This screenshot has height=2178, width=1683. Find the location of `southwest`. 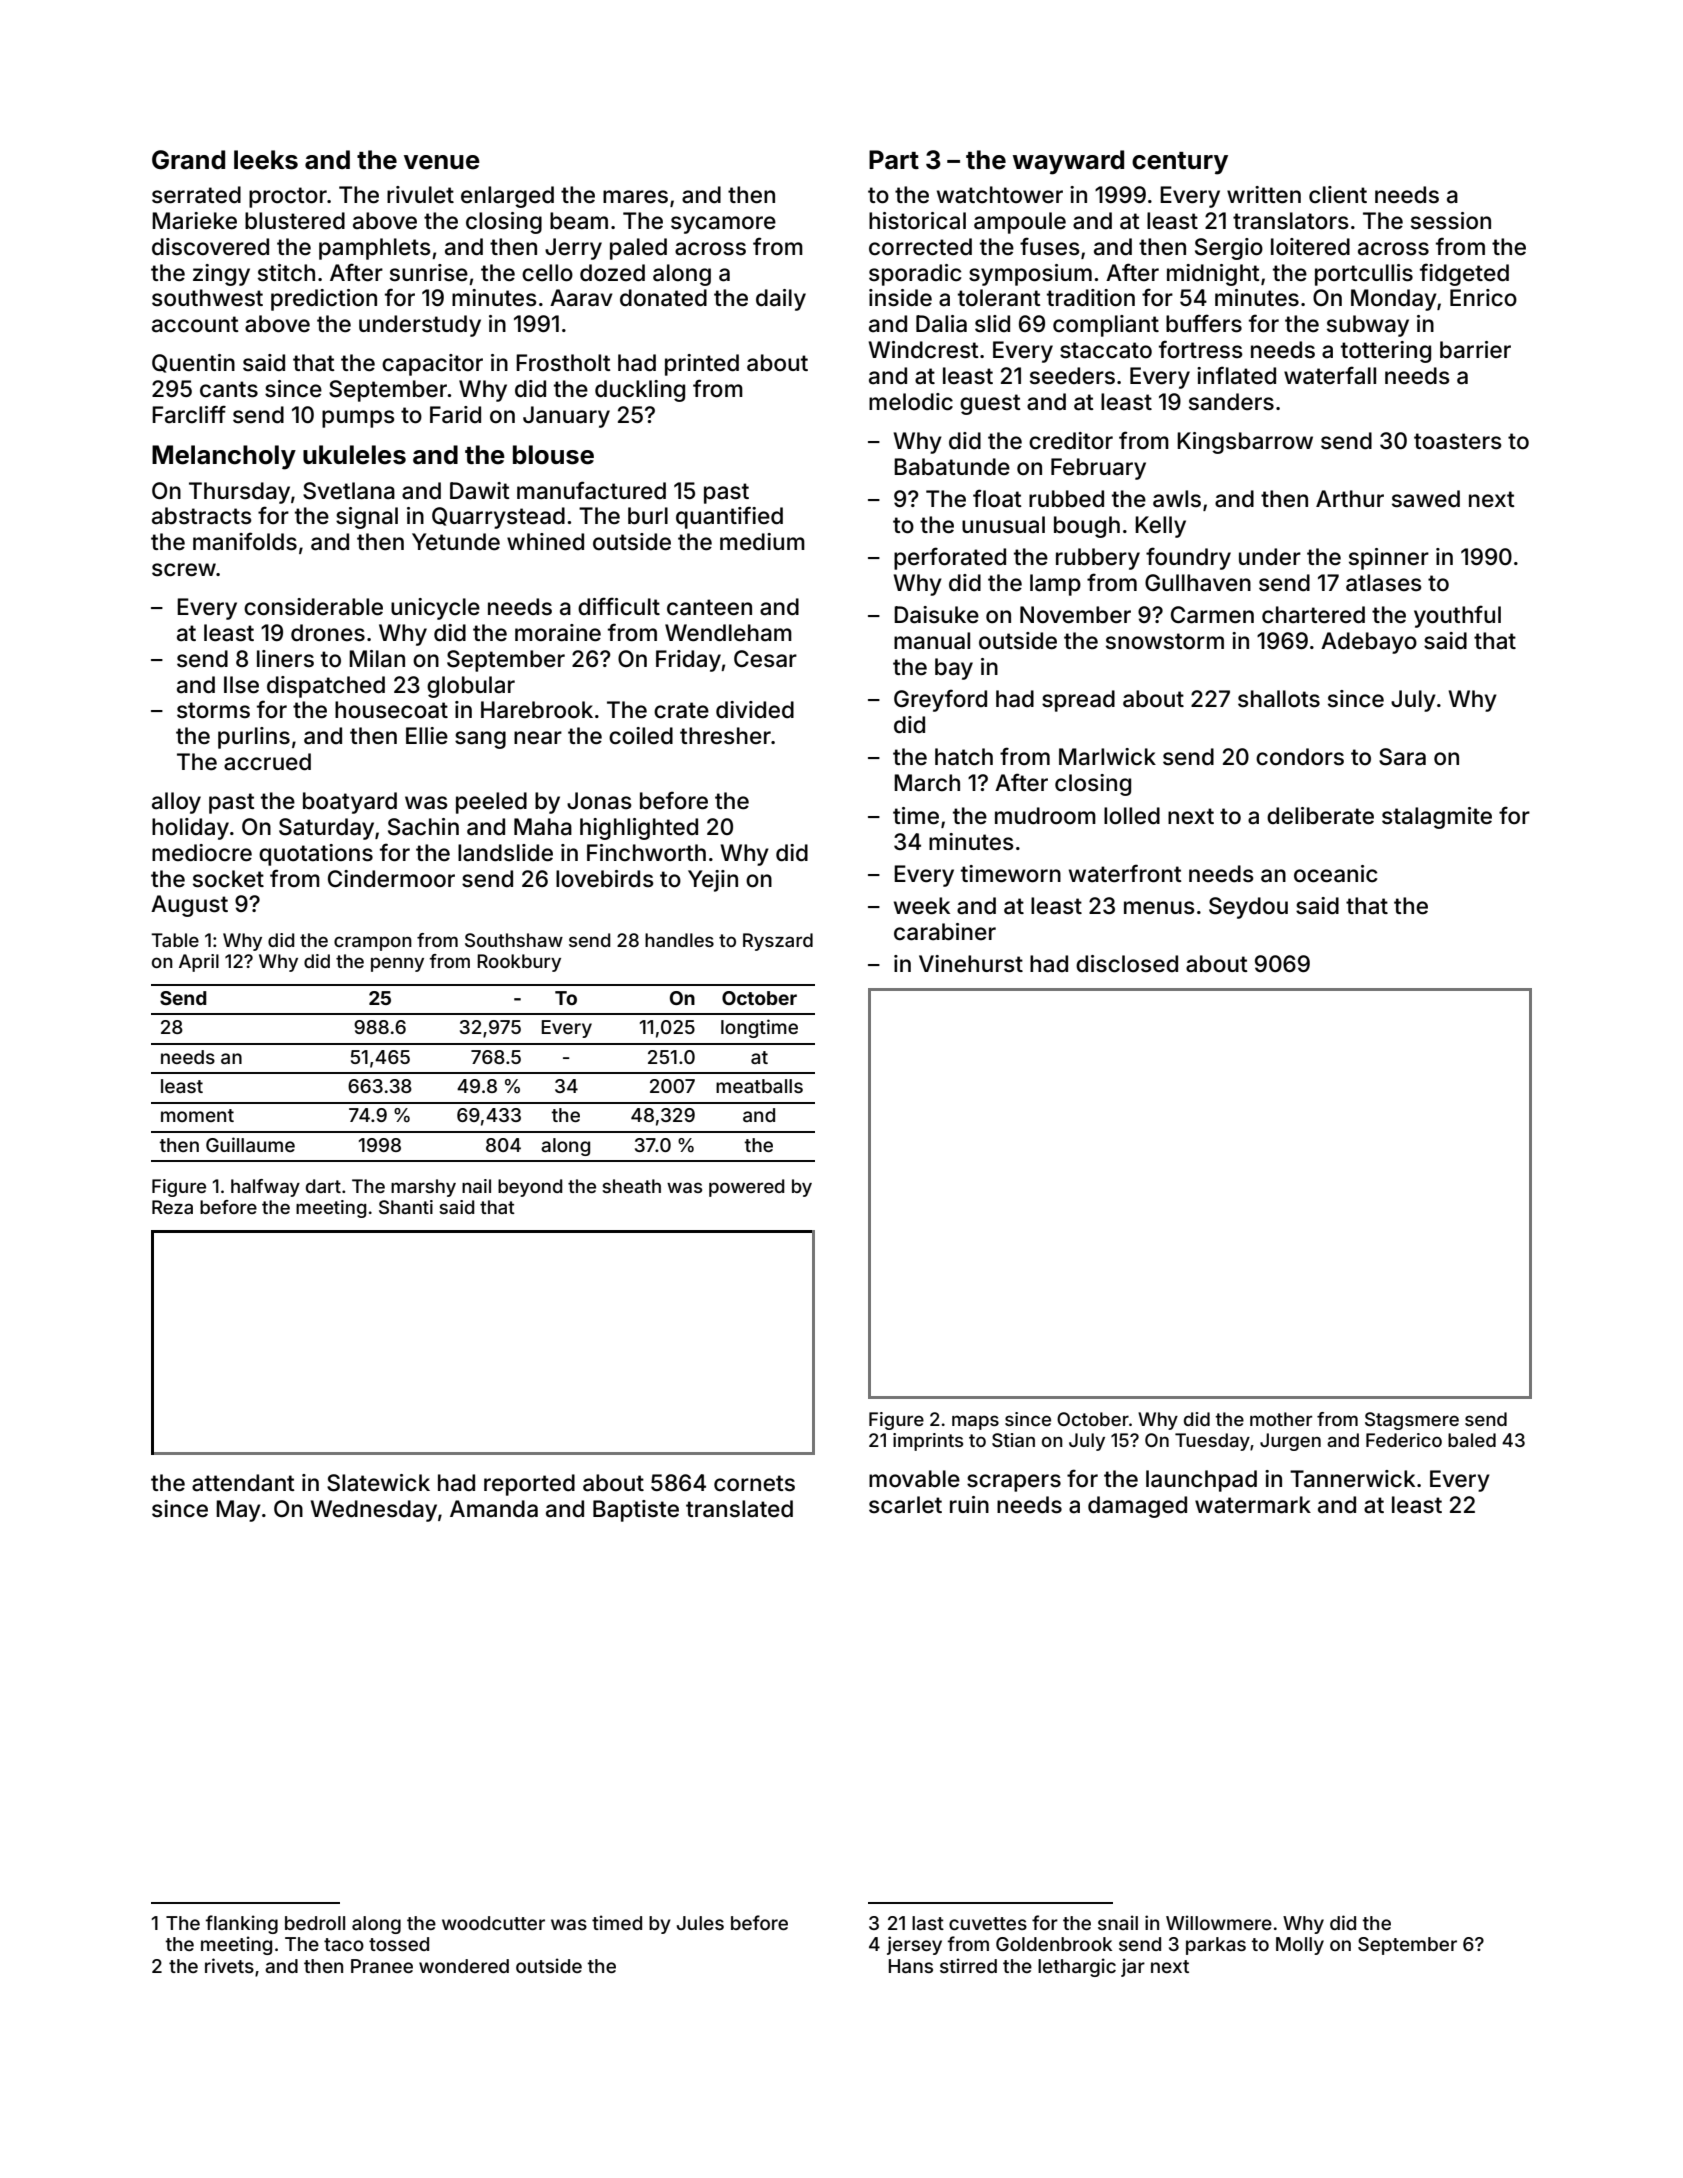

southwest is located at coordinates (207, 298).
